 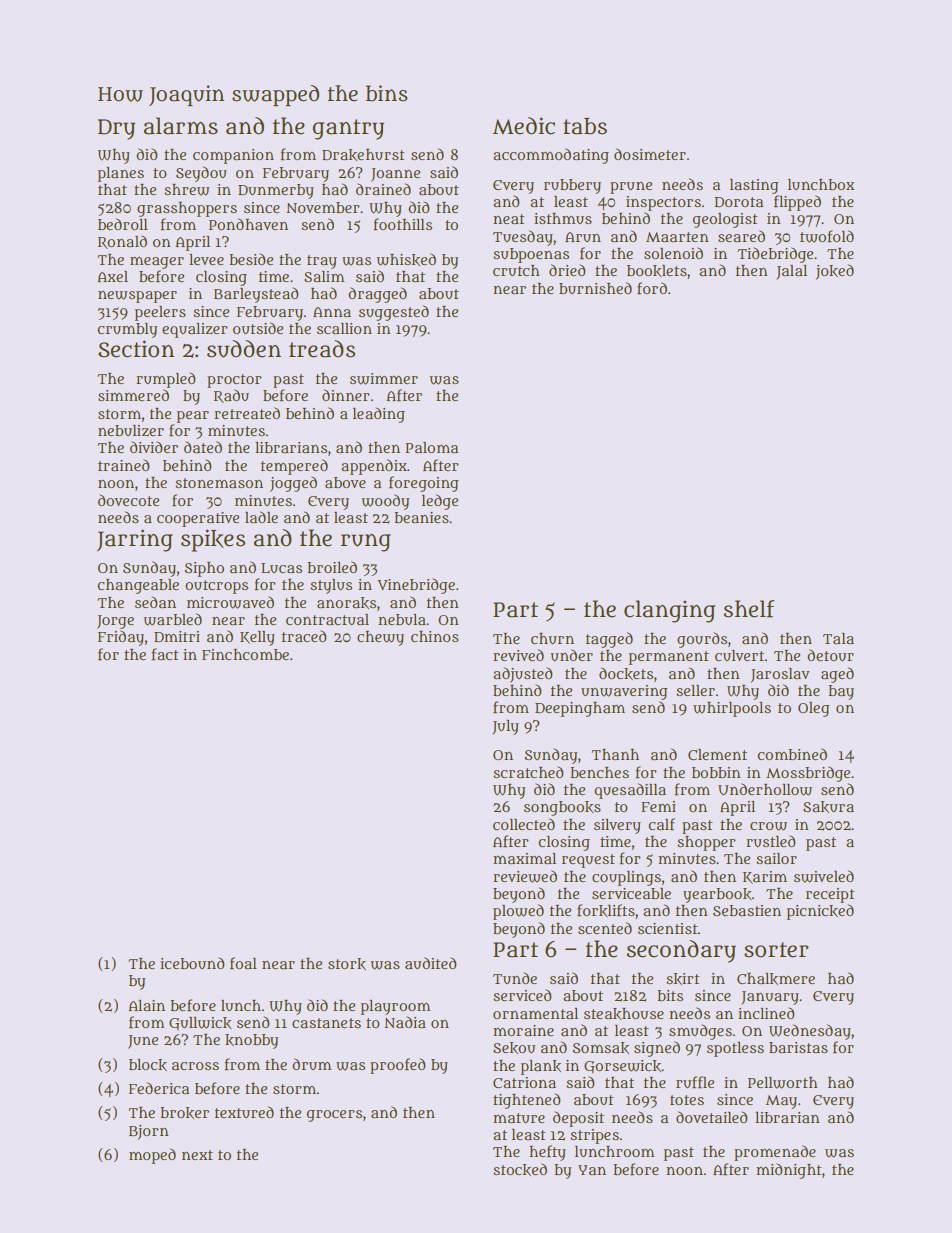 I want to click on Tunde, so click(x=515, y=978).
